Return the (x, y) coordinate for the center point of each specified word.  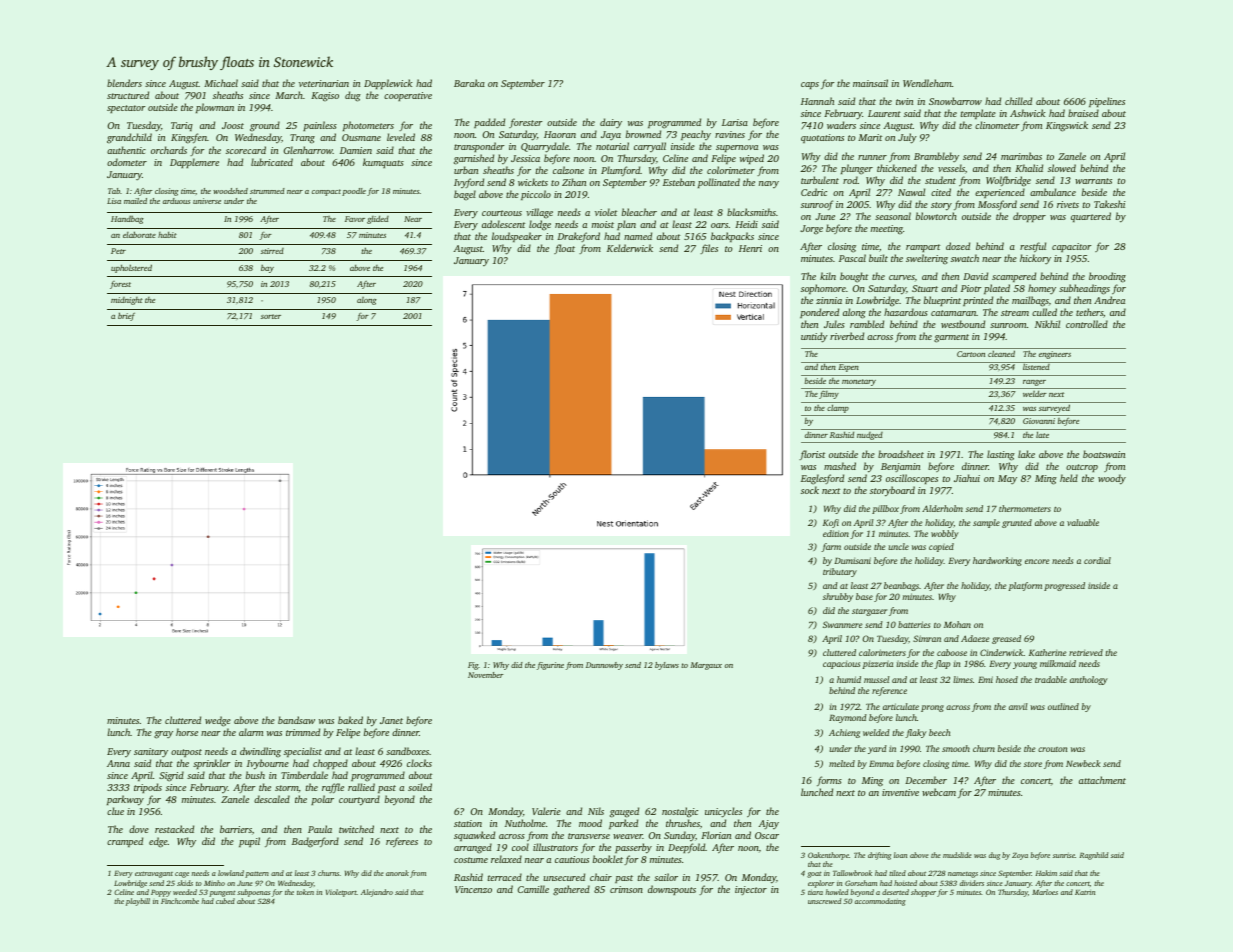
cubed (225, 901)
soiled (420, 787)
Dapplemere (194, 163)
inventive (900, 792)
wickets (533, 182)
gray (163, 735)
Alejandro (377, 893)
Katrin (1085, 892)
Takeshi (1110, 204)
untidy (814, 337)
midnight (127, 301)
